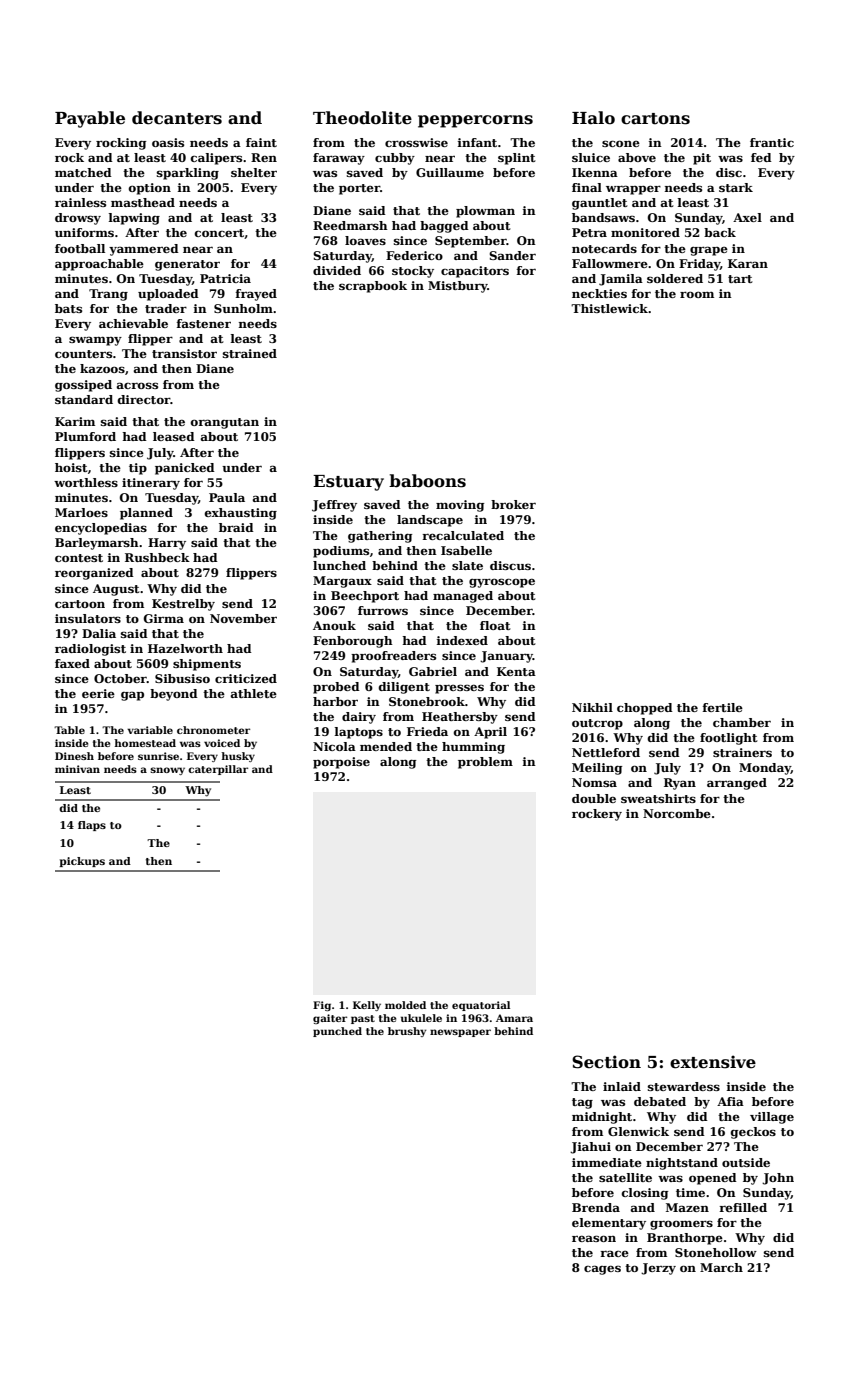  I want to click on sweatshirts, so click(658, 798).
